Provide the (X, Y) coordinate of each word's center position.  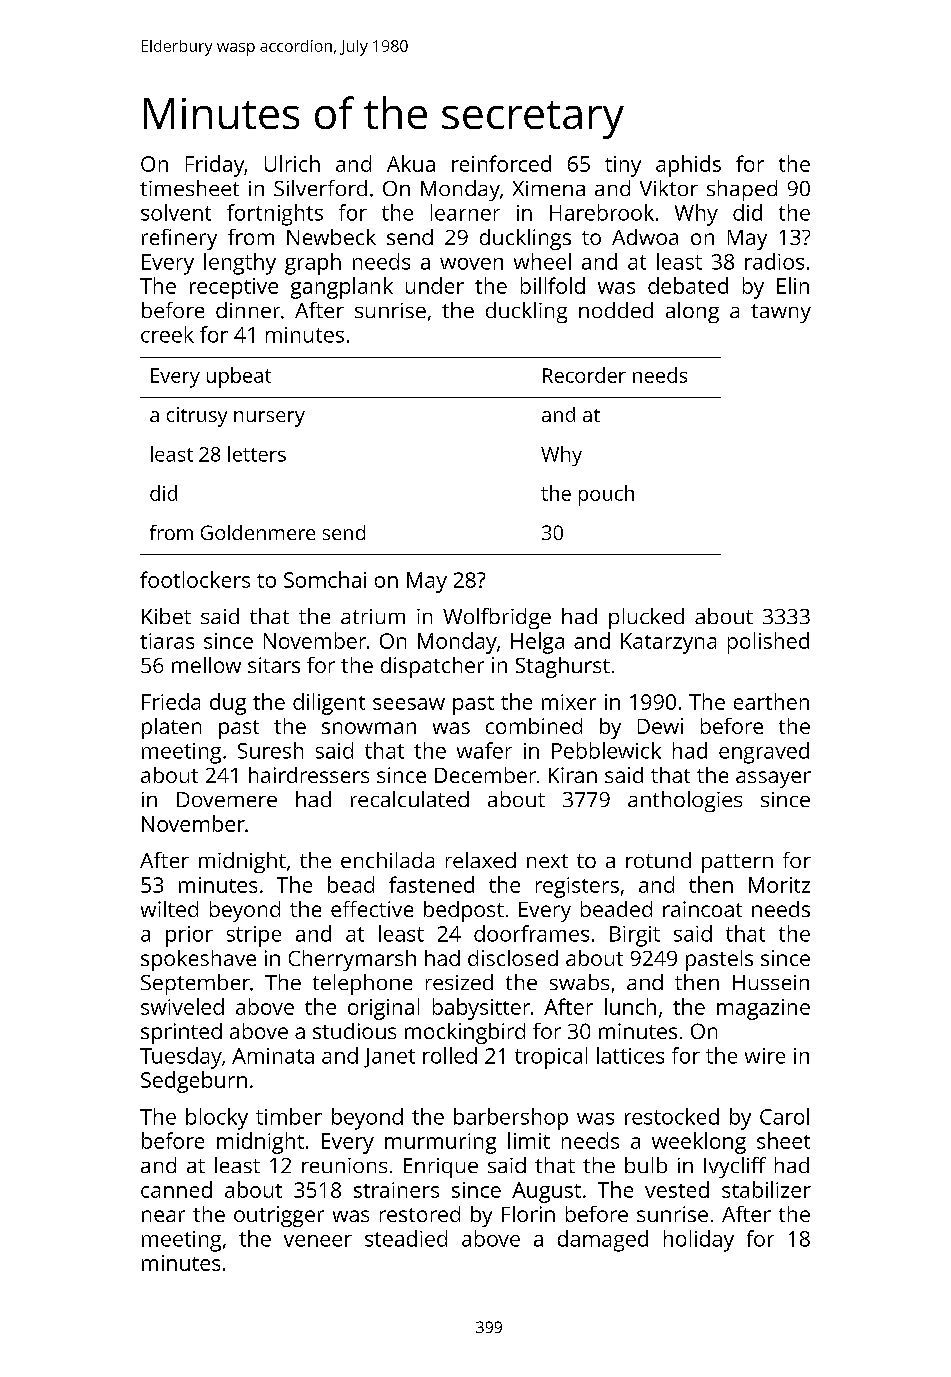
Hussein (771, 982)
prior (189, 936)
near (163, 1216)
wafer (484, 750)
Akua (411, 163)
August (546, 1192)
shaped (742, 190)
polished (768, 643)
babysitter (481, 1009)
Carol (784, 1116)
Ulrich (292, 163)
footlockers (195, 579)
